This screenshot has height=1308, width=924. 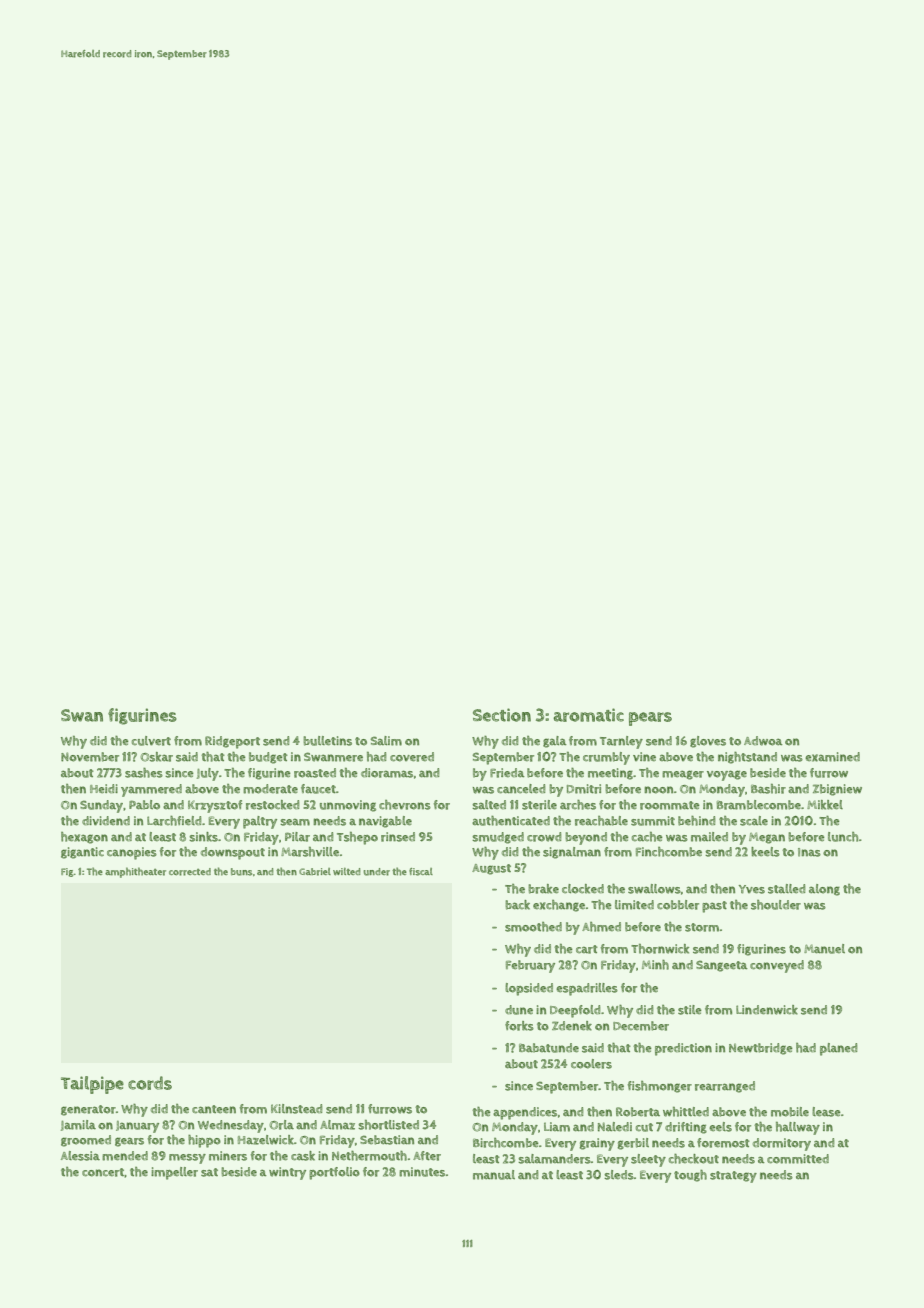 I want to click on Alessia, so click(x=80, y=1156).
